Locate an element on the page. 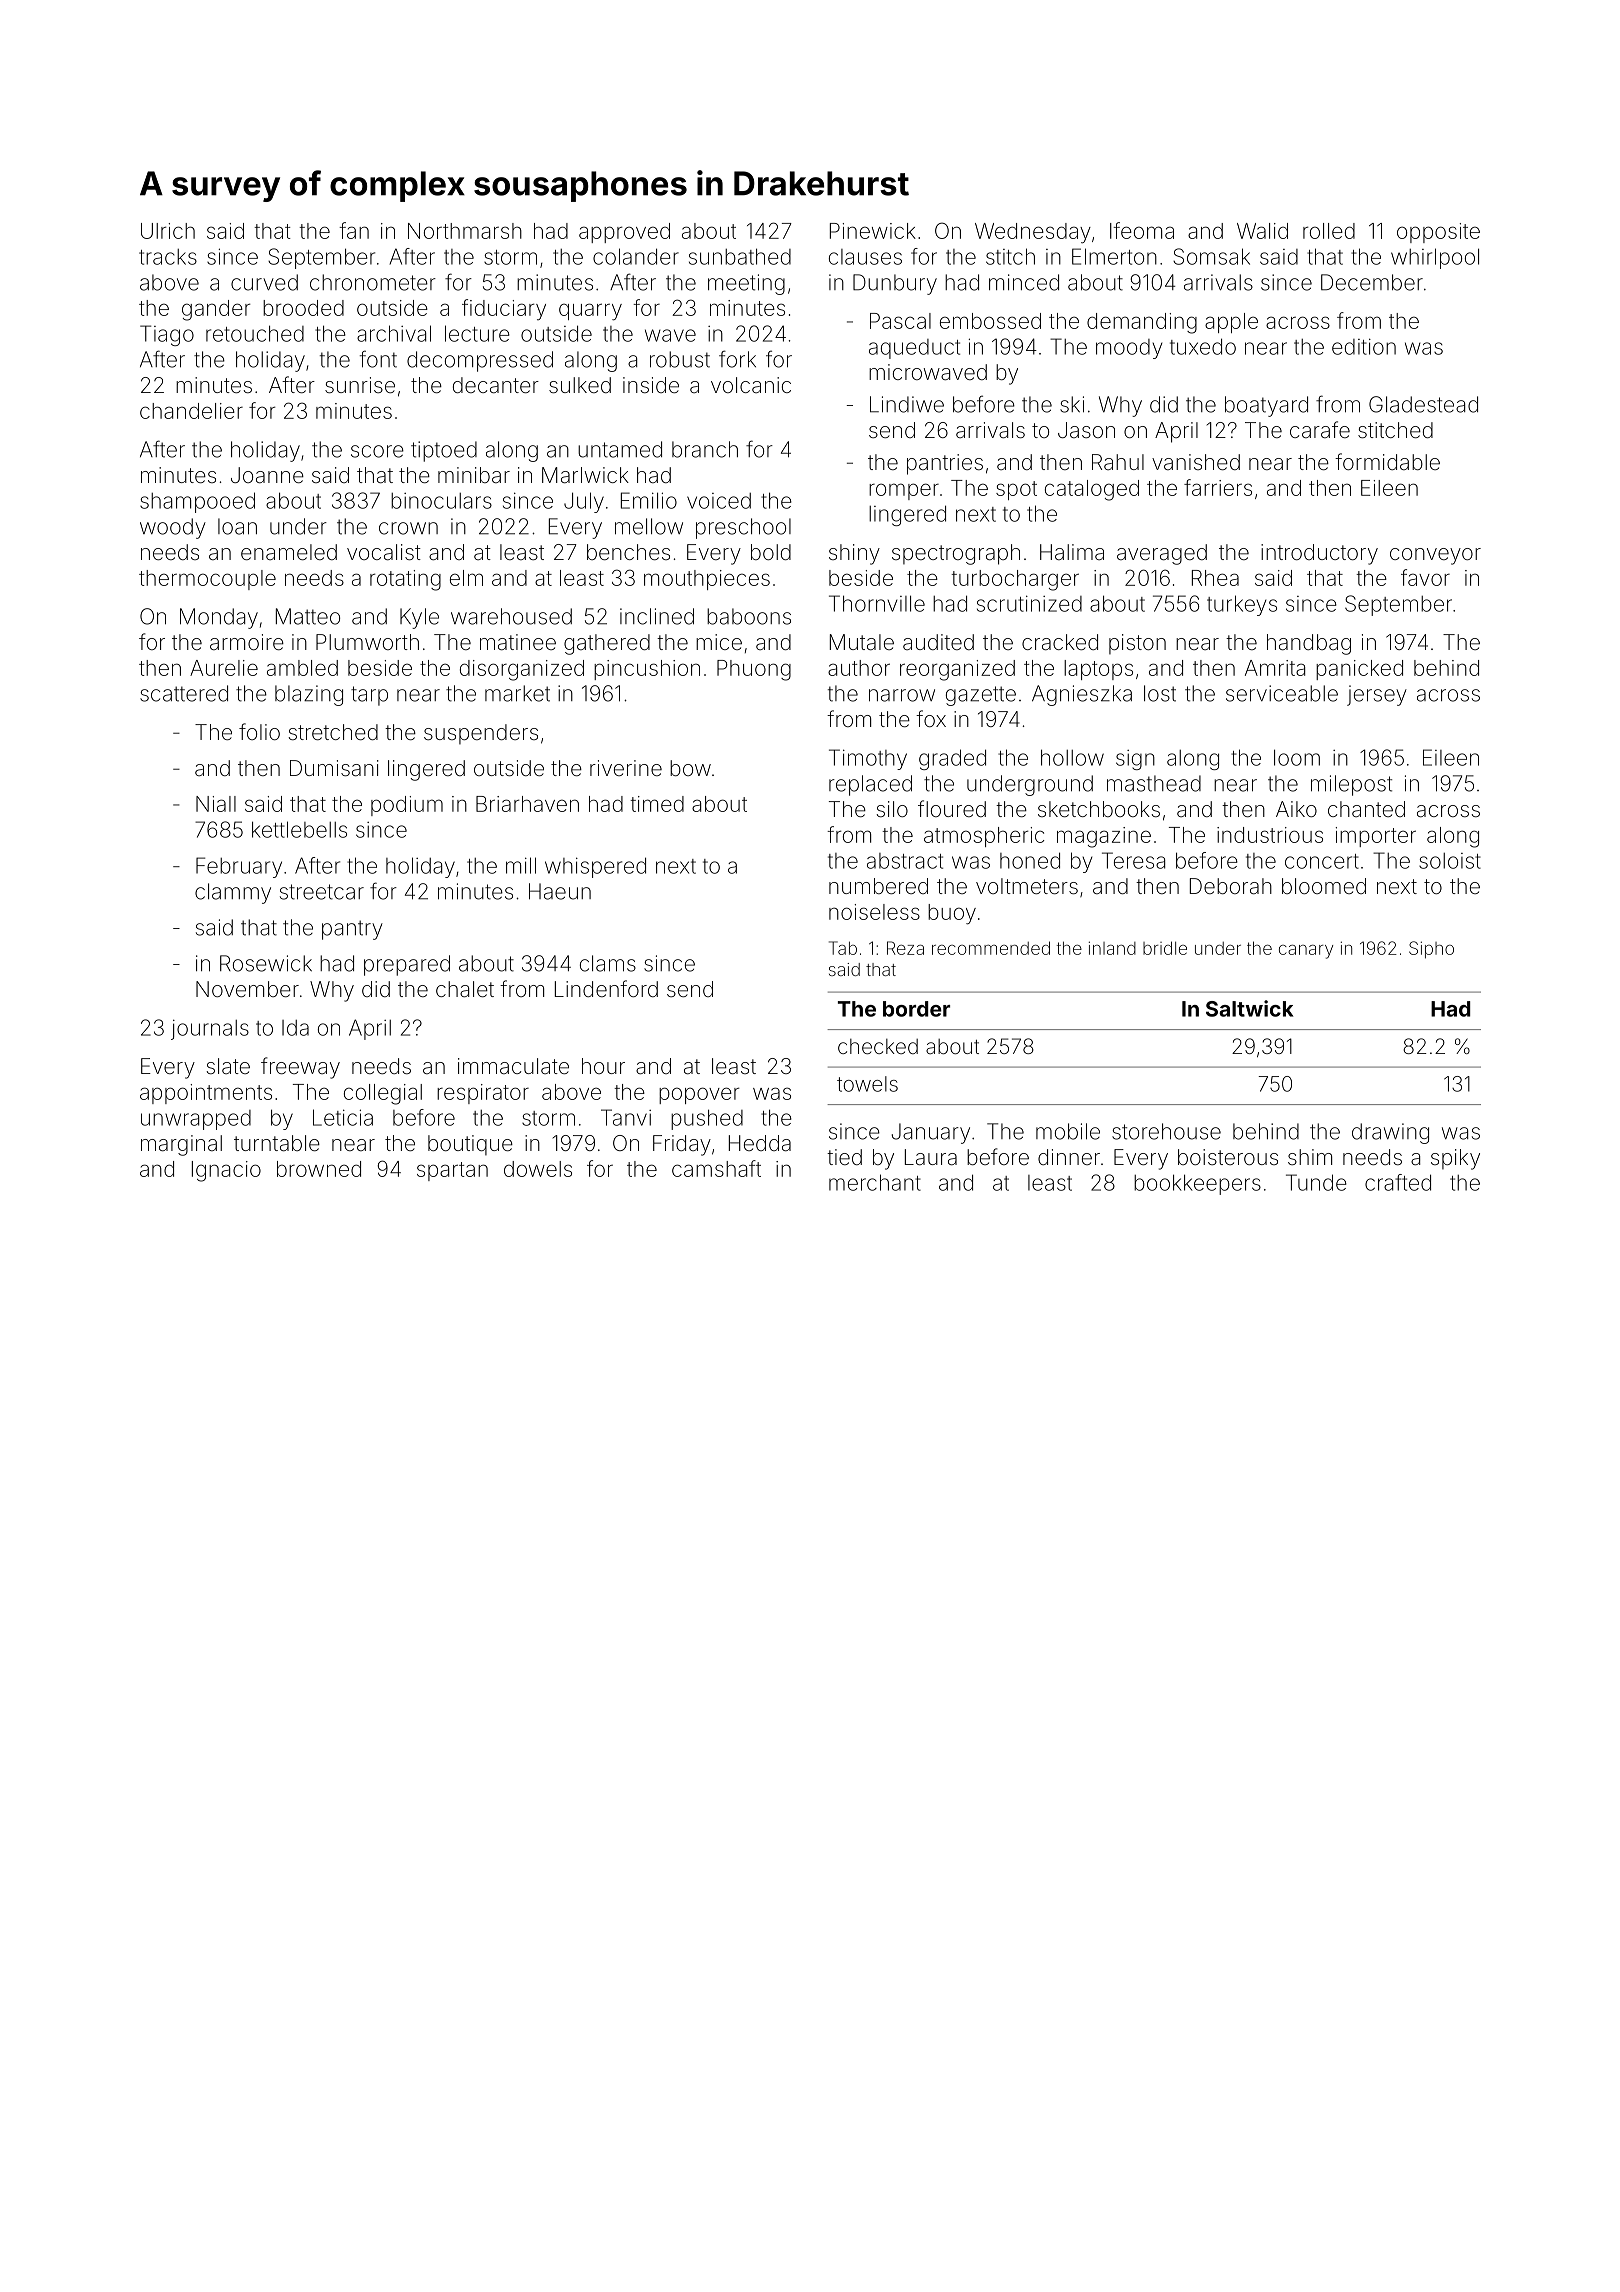 This document has width=1620, height=2292. checked is located at coordinates (878, 1046).
